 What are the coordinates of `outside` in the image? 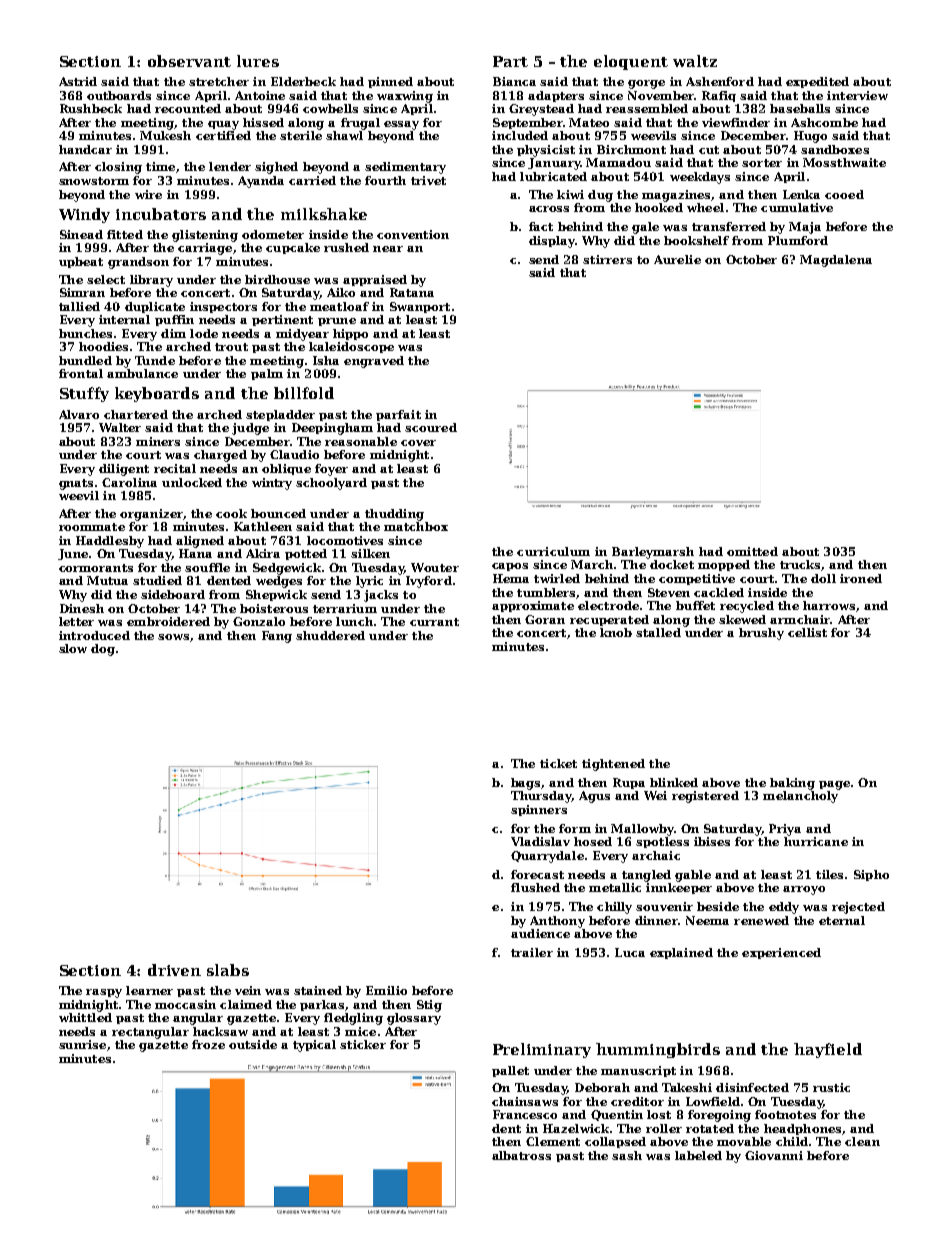 It's located at (253, 1044).
